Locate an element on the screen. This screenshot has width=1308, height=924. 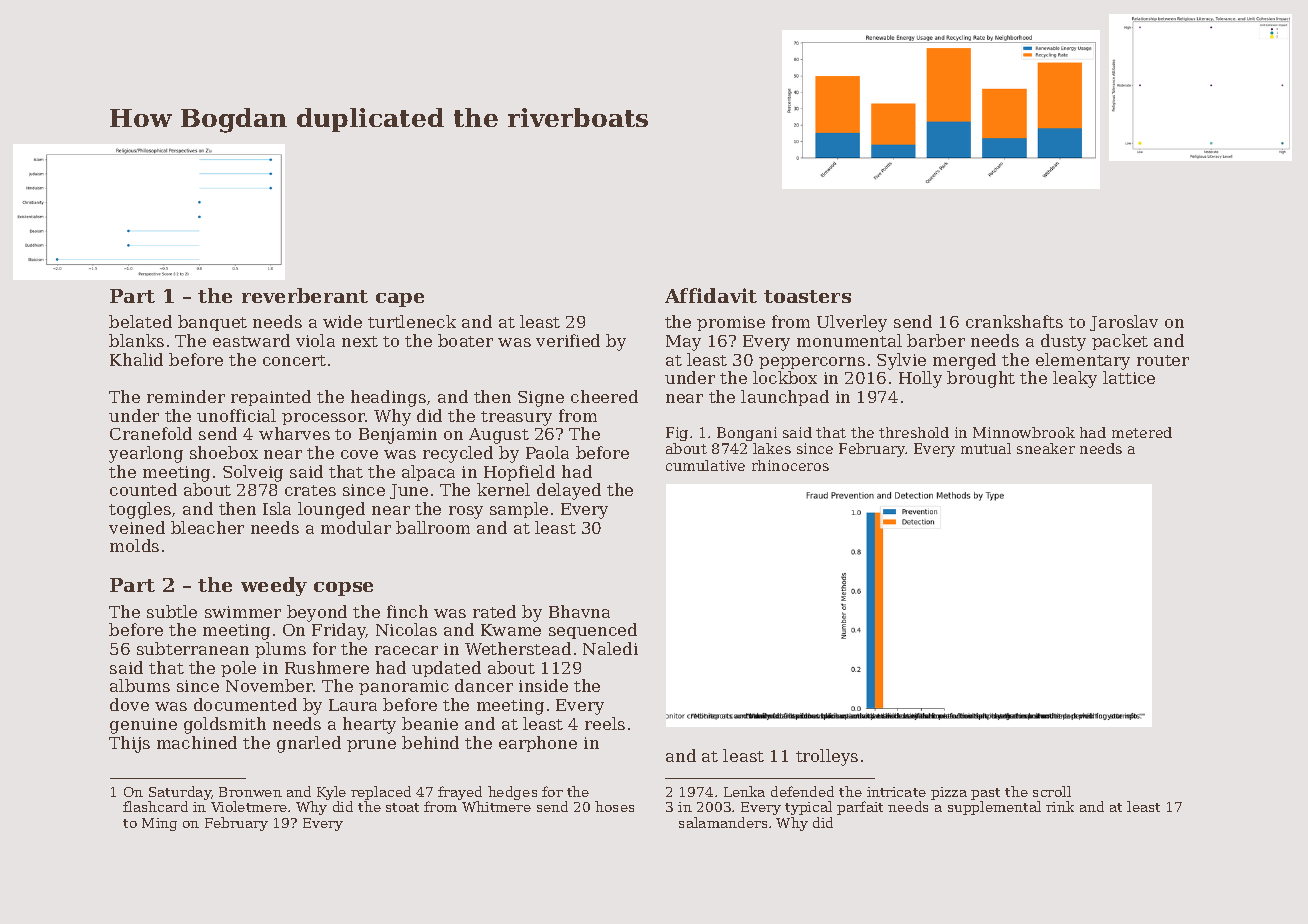
Solveig is located at coordinates (253, 473).
